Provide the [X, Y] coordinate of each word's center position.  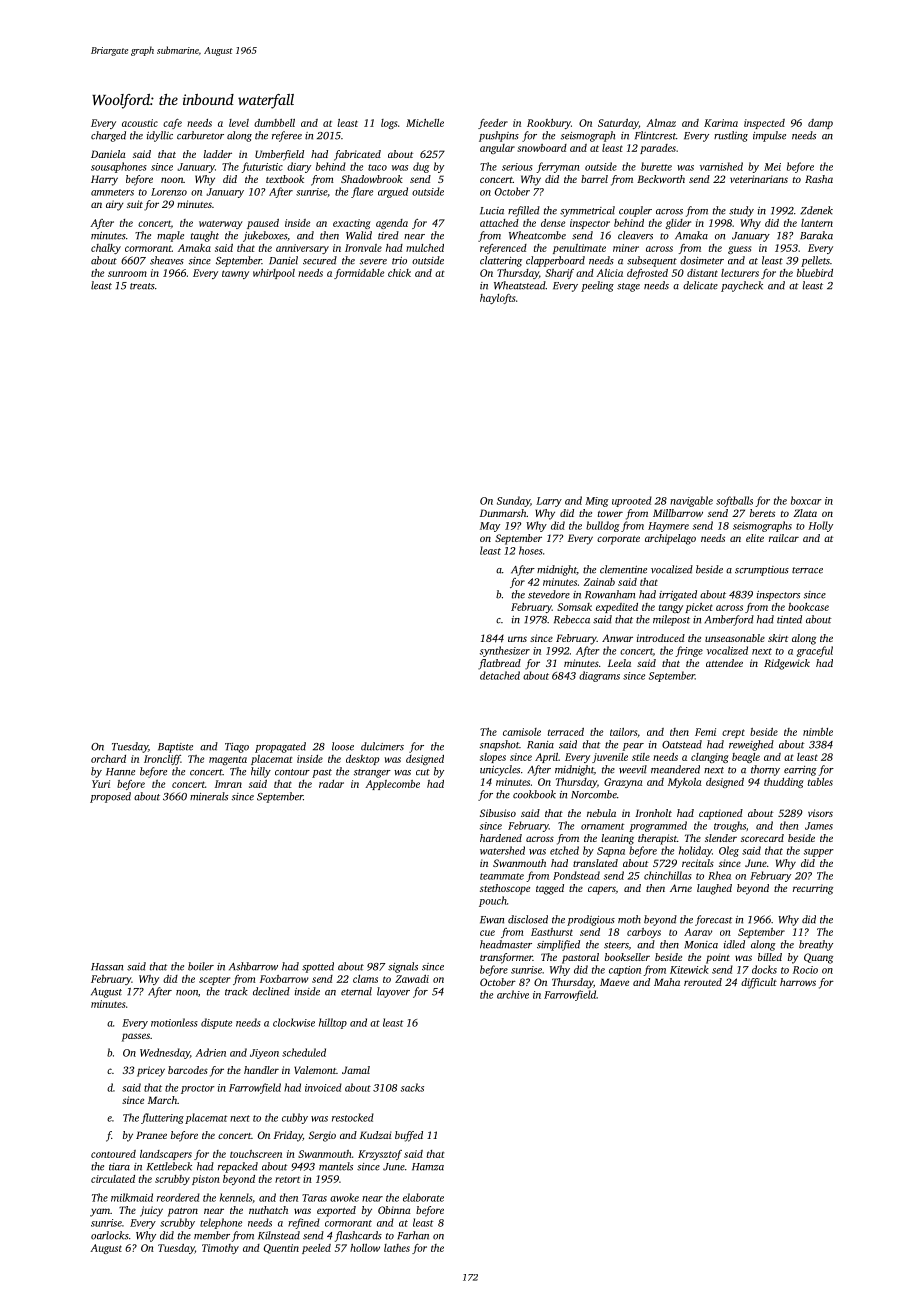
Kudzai [376, 1135]
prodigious [591, 920]
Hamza [428, 1167]
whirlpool [274, 274]
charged [108, 136]
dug [421, 167]
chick [399, 273]
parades [658, 149]
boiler [201, 966]
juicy [151, 1211]
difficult [759, 983]
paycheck [742, 286]
